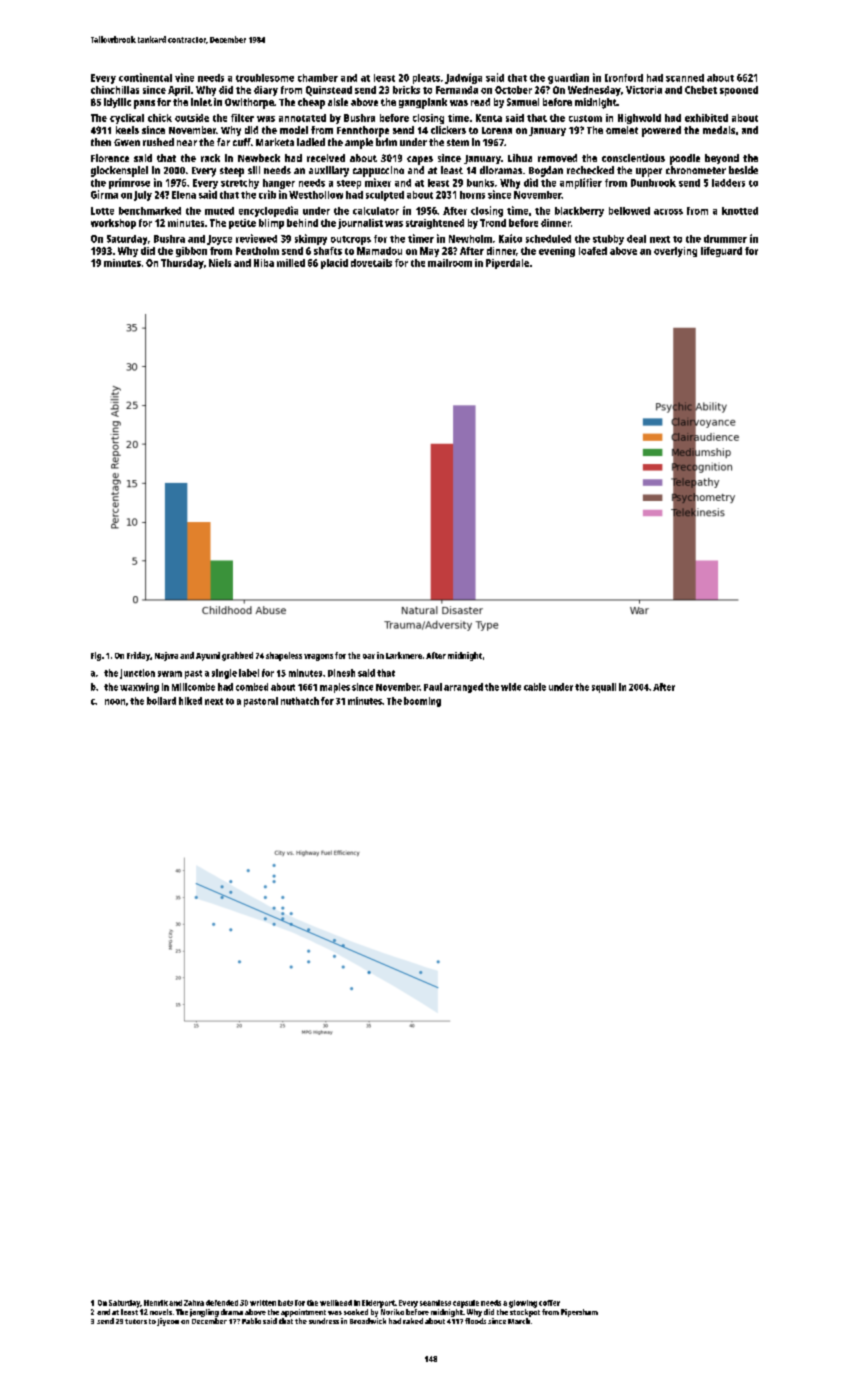 The image size is (849, 1400). What do you see at coordinates (466, 1304) in the screenshot?
I see `capsule` at bounding box center [466, 1304].
